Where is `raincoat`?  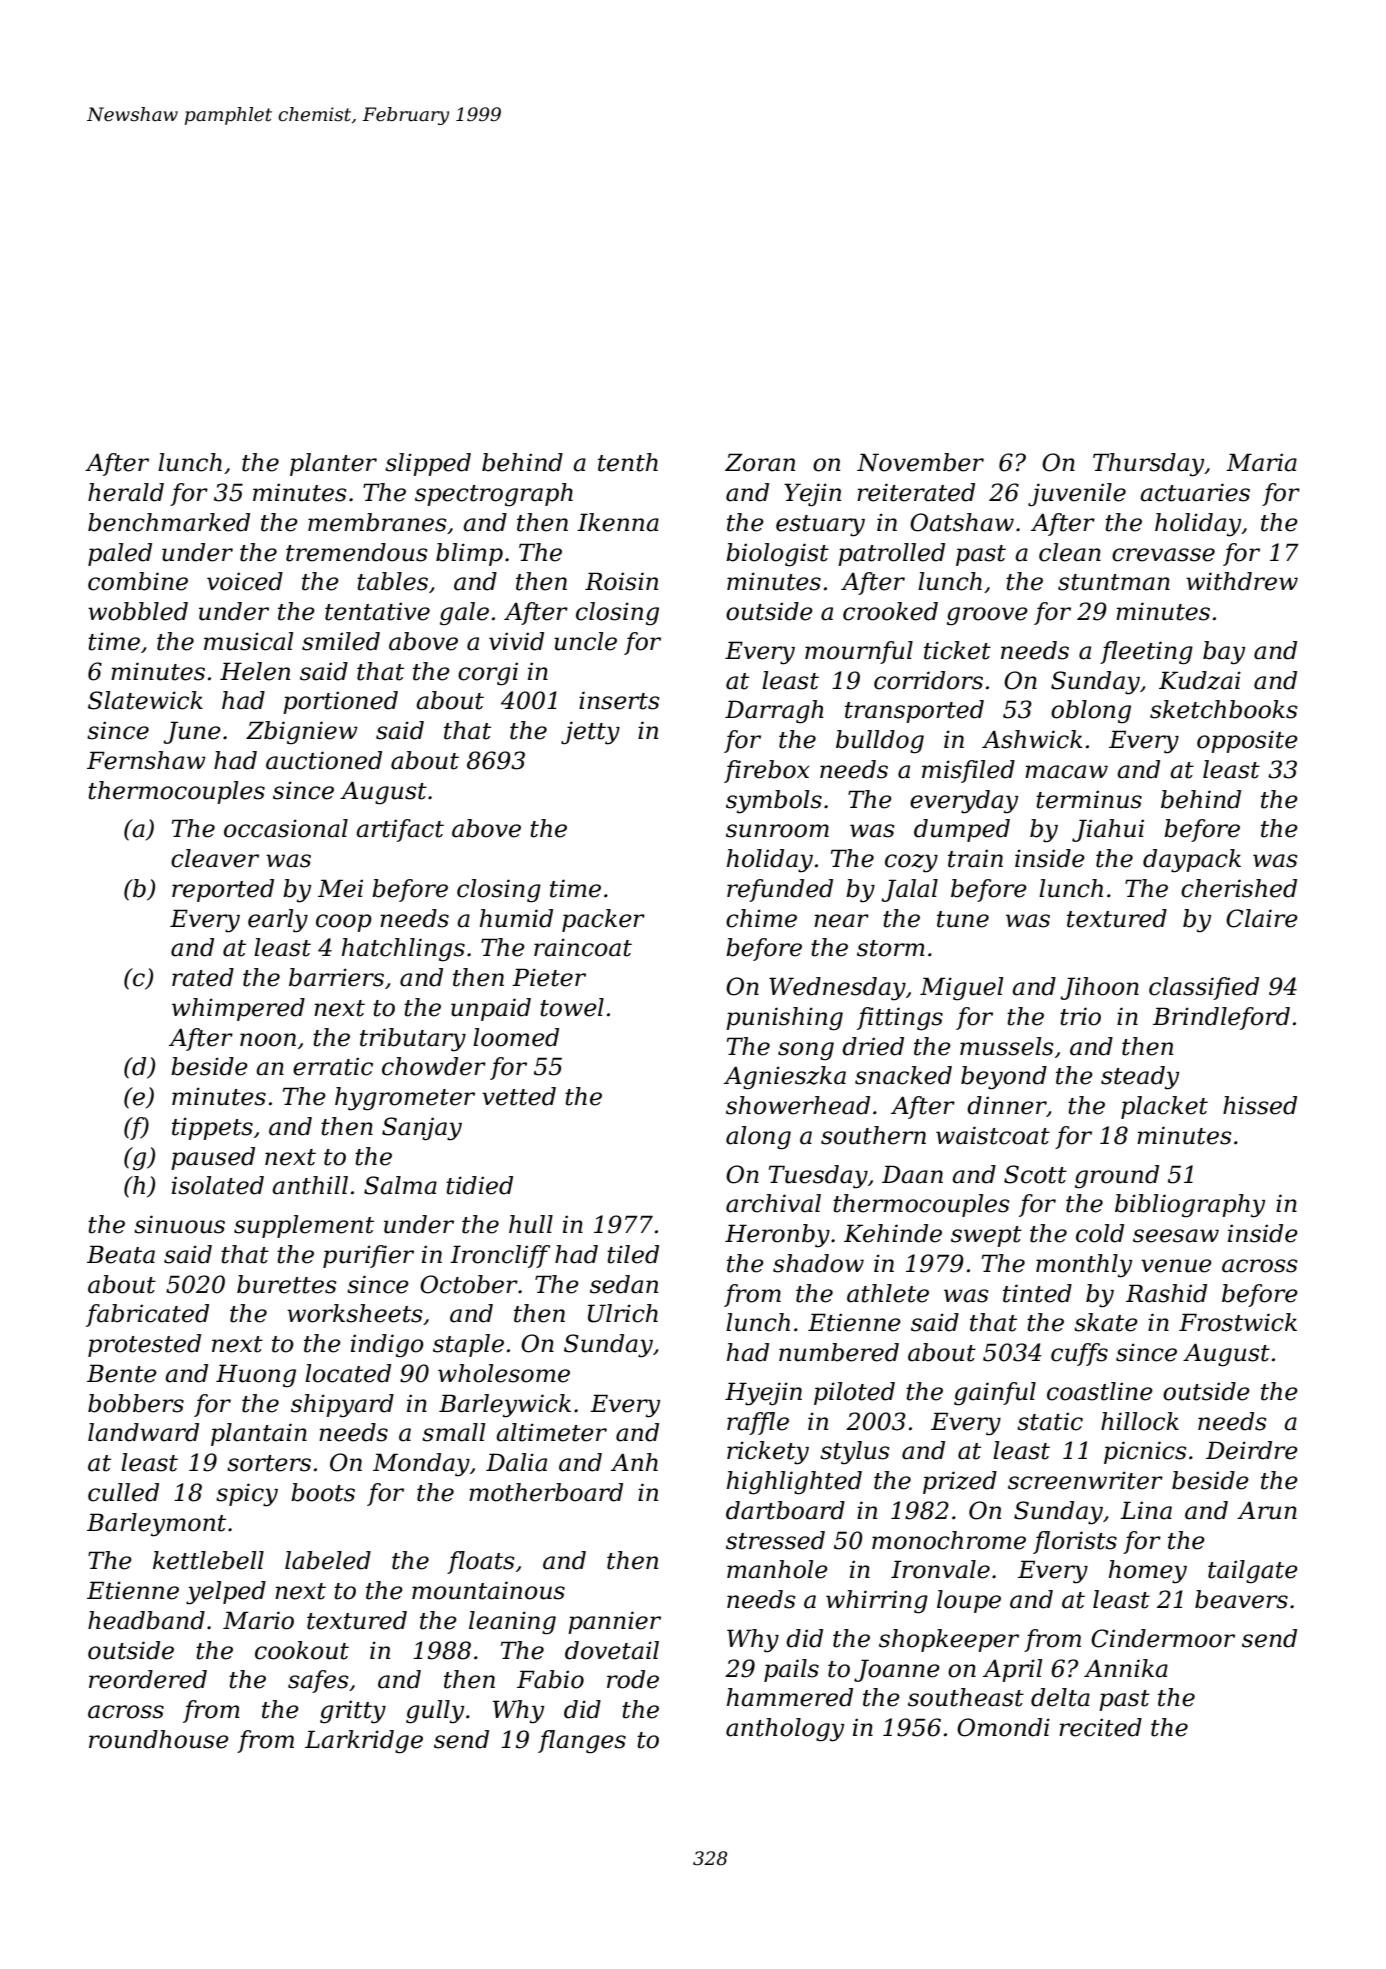 raincoat is located at coordinates (583, 947).
